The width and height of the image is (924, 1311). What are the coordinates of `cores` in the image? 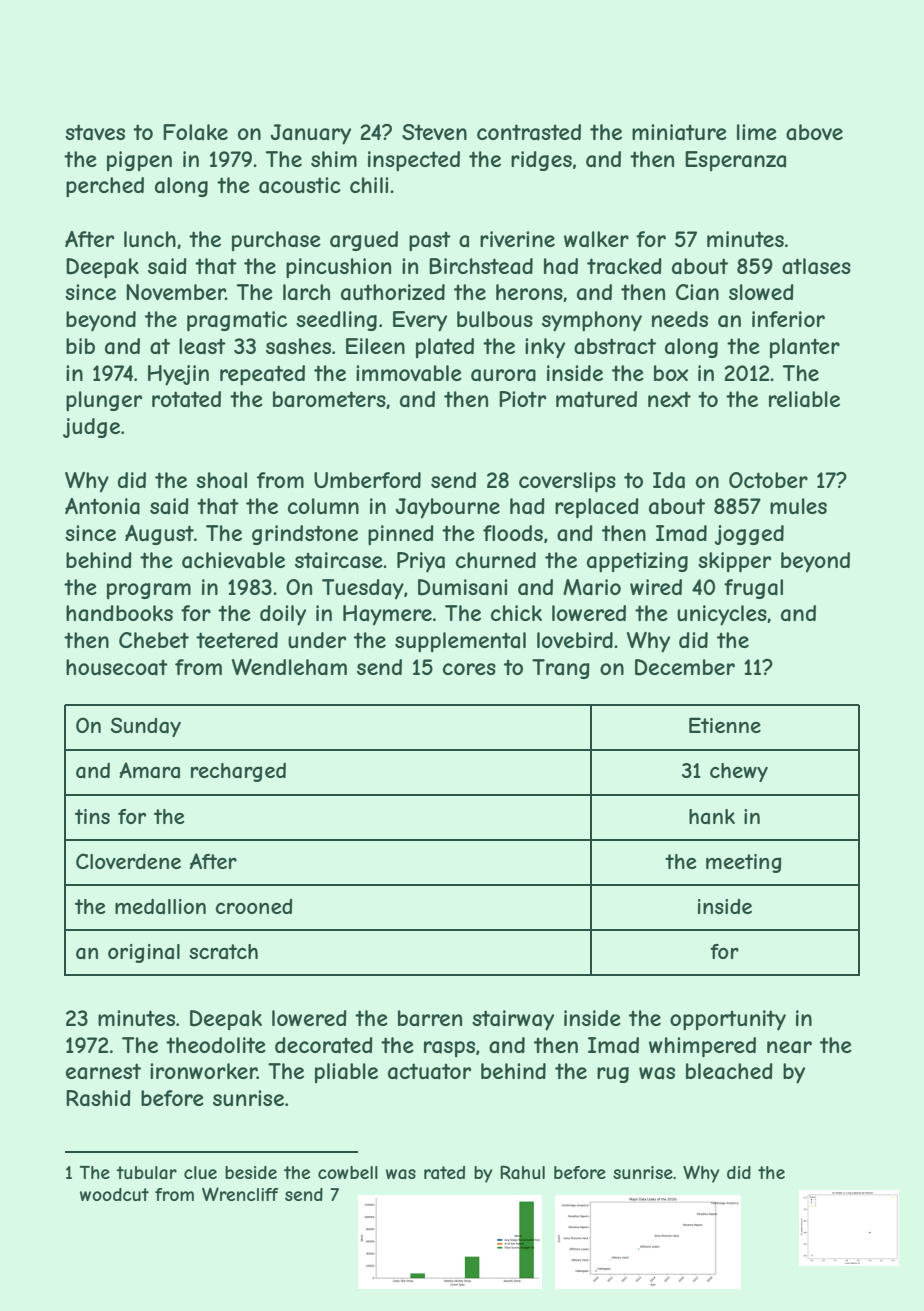 It's located at (469, 669).
